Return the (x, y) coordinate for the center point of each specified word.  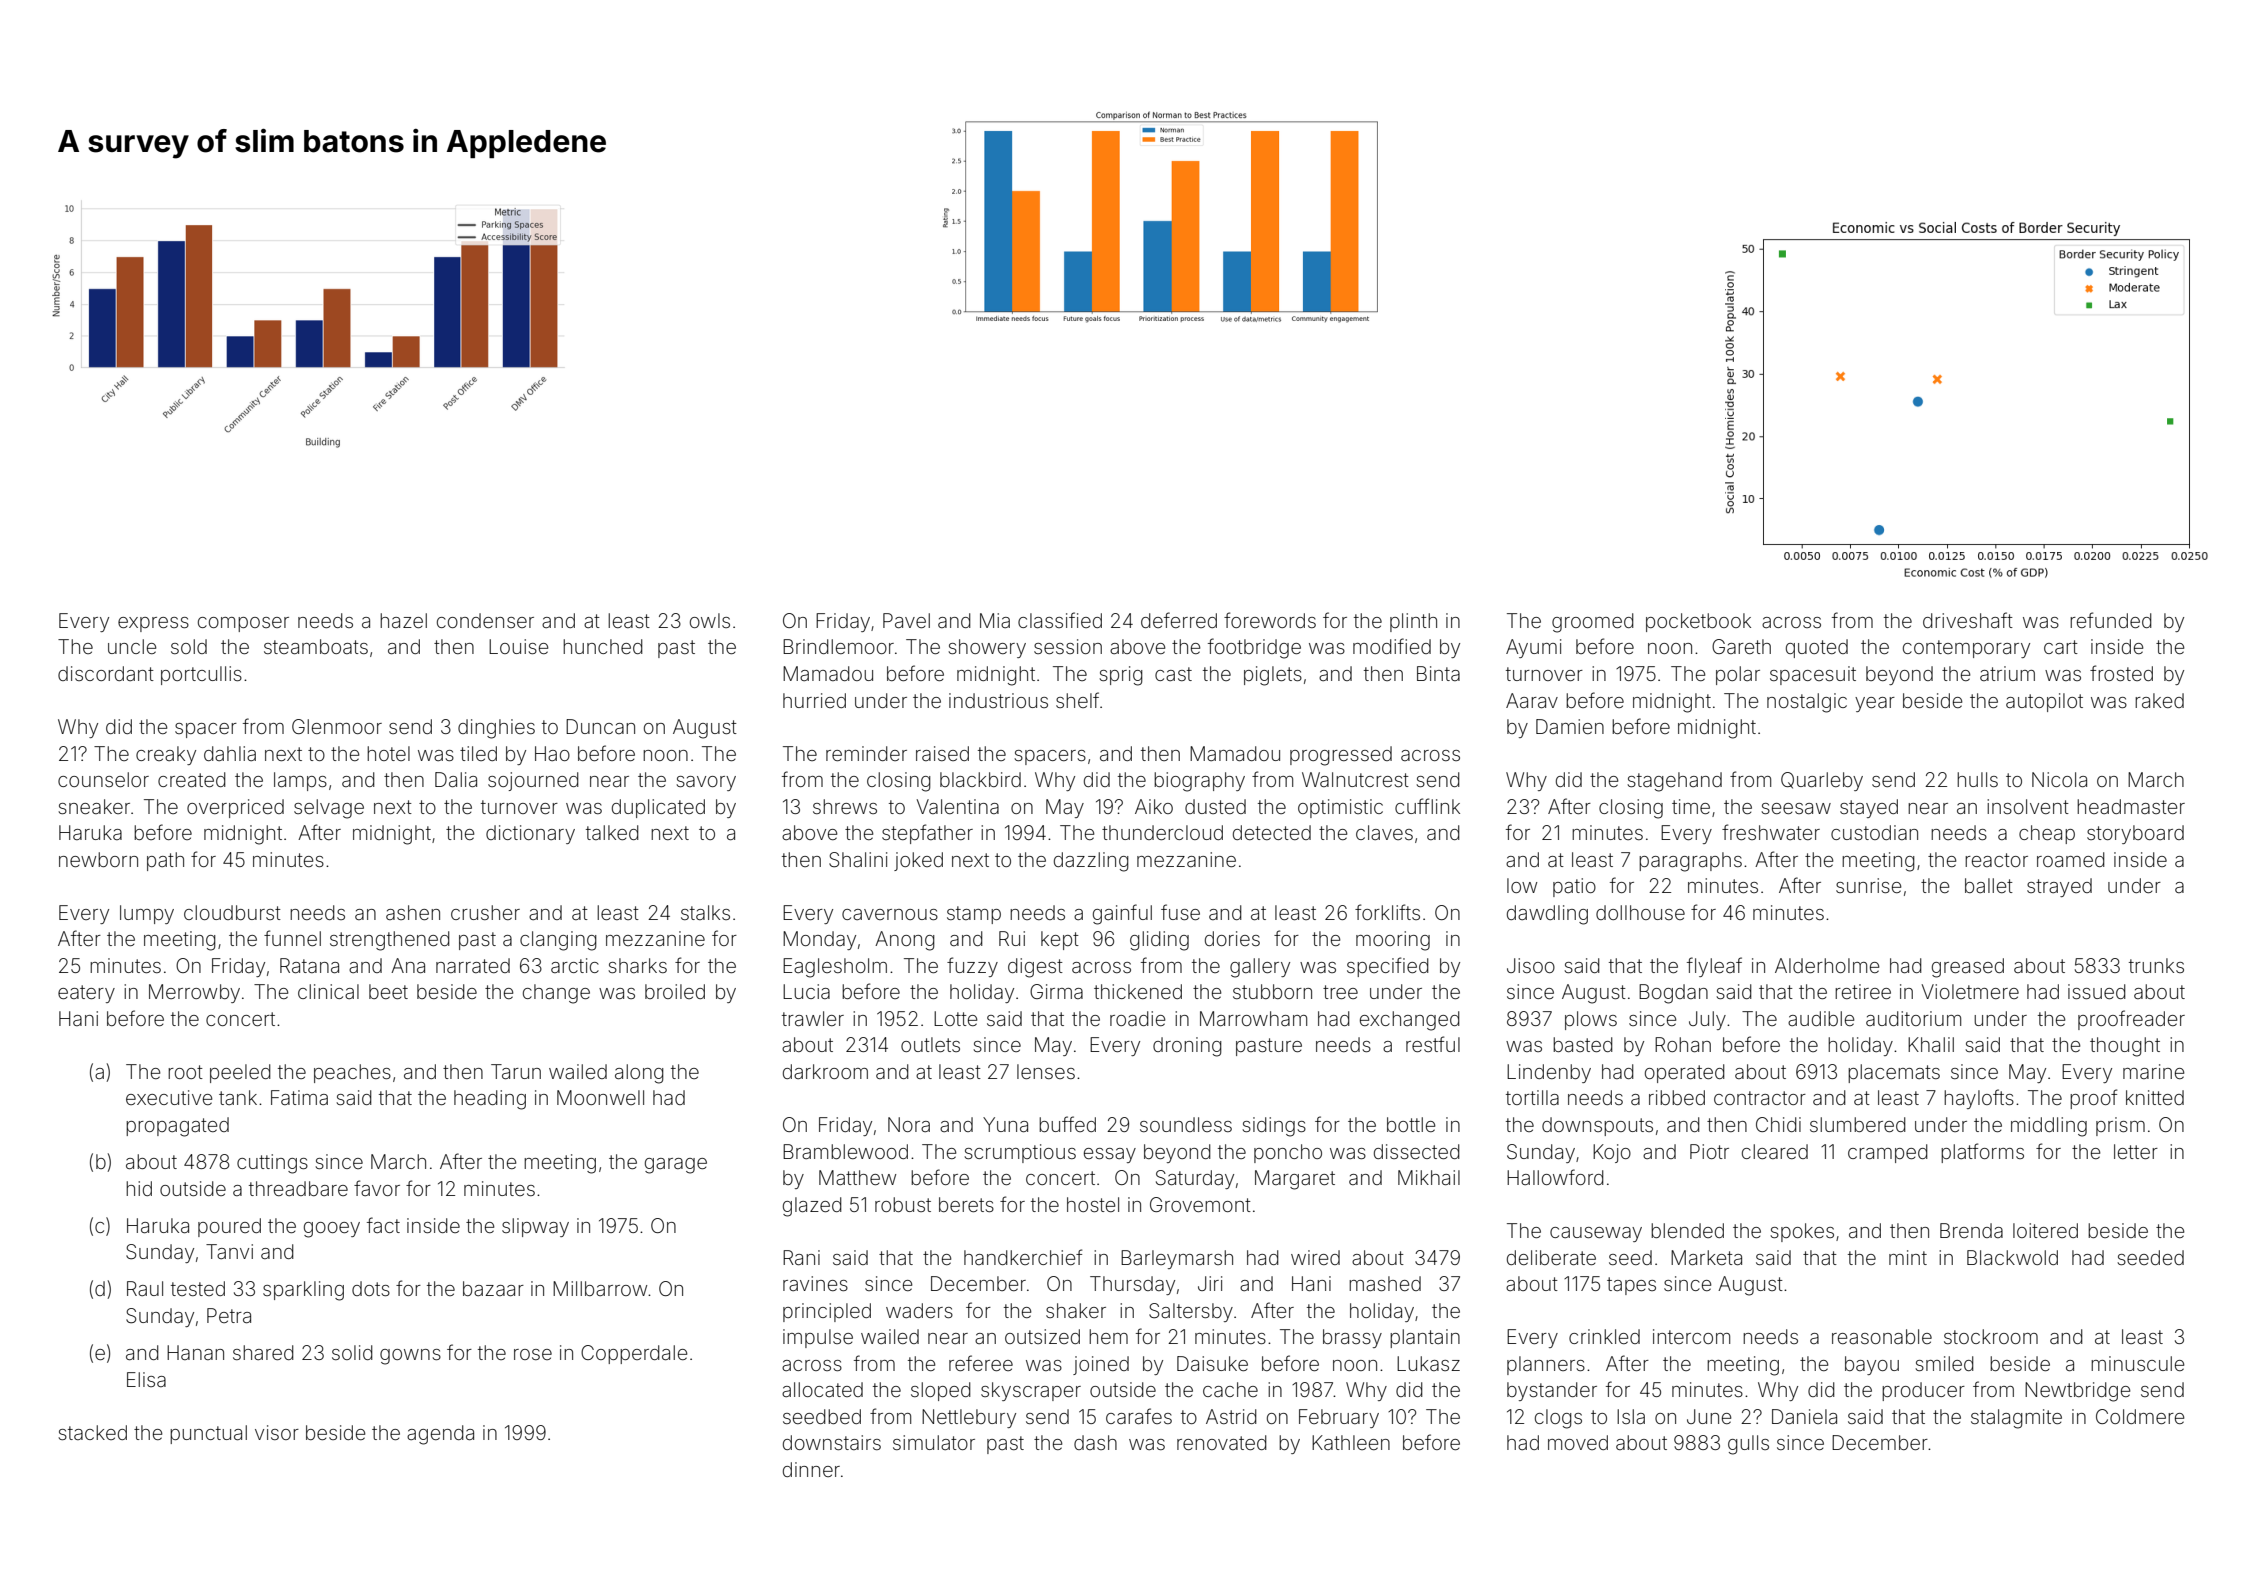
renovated (1222, 1442)
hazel (403, 620)
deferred (1179, 620)
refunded (2111, 620)
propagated (177, 1127)
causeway (1596, 1234)
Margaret (1295, 1180)
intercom (1691, 1336)
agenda (440, 1435)
